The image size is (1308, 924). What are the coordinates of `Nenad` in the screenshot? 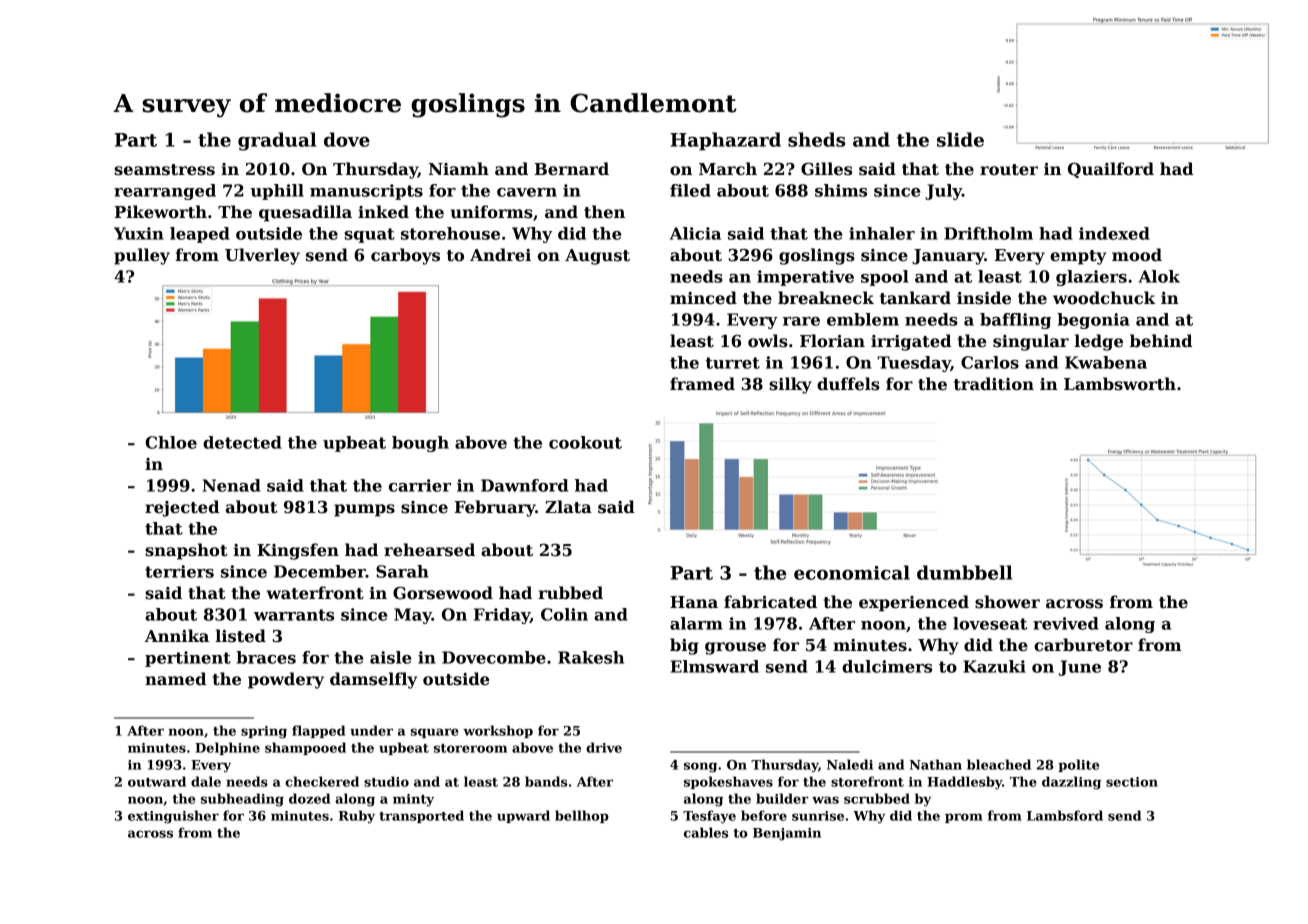 It's located at (231, 485).
